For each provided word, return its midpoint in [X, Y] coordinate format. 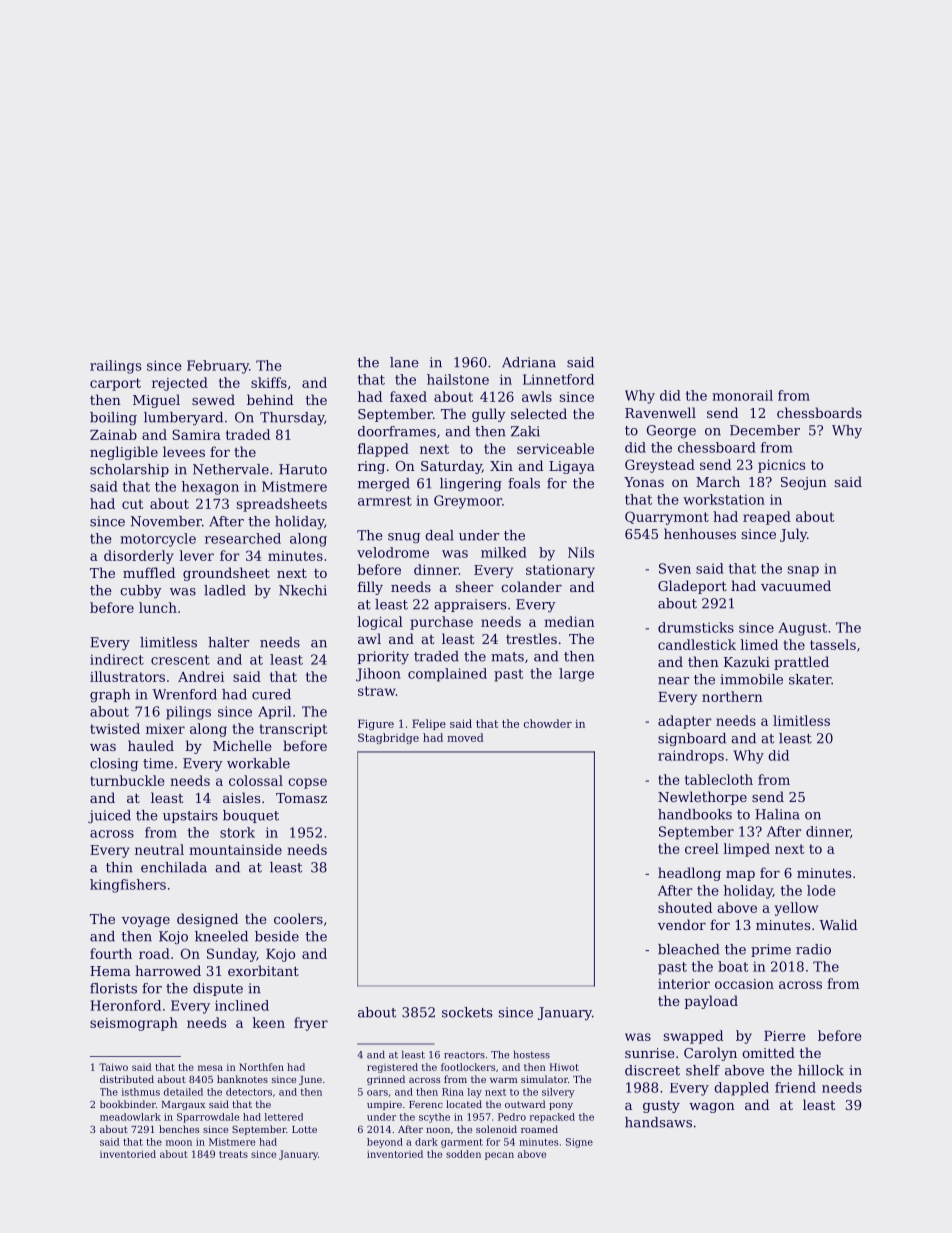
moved [465, 737]
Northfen [261, 1067]
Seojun [804, 483]
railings [115, 367]
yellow [796, 909]
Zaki [525, 431]
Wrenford [184, 694]
